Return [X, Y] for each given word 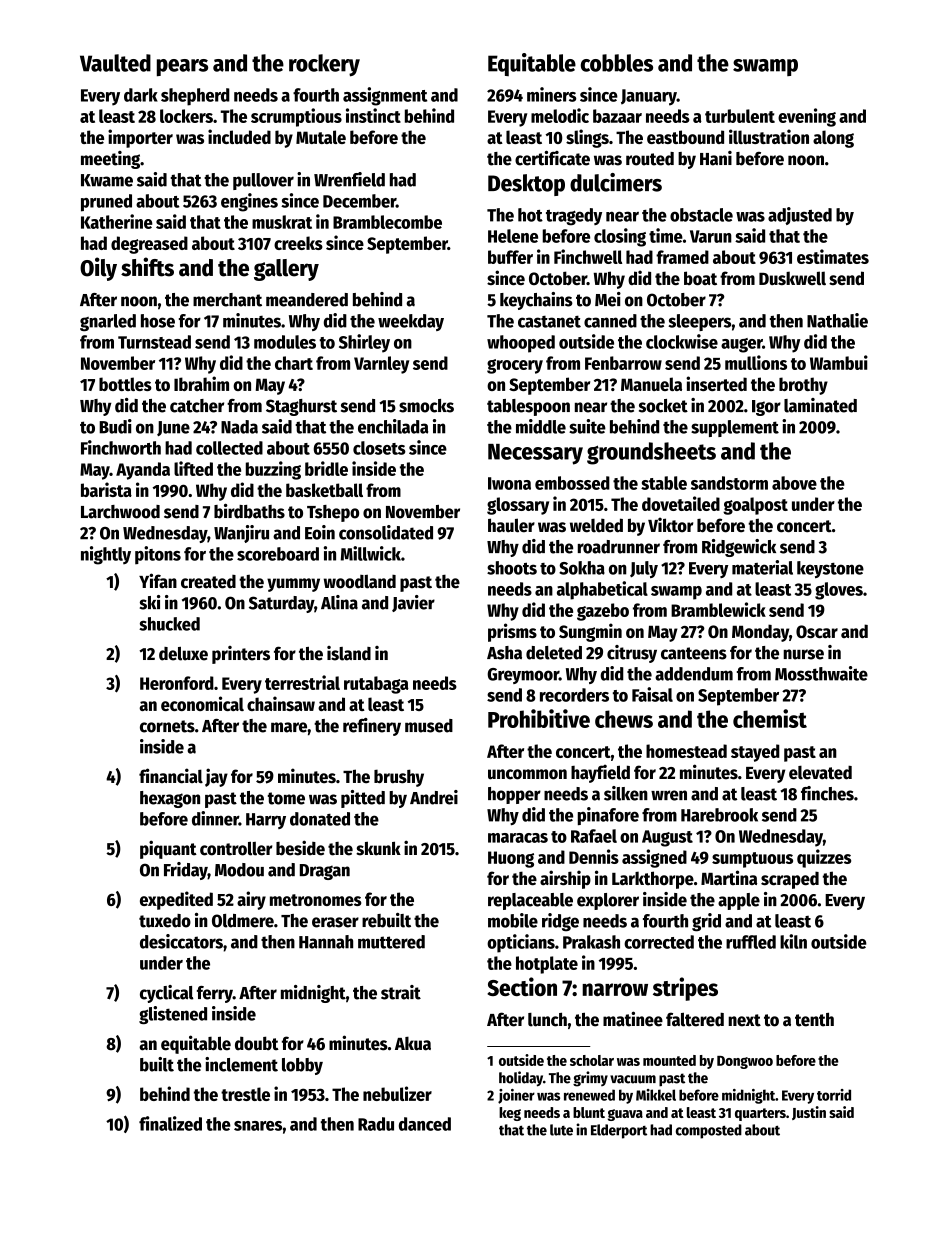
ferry [215, 994]
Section [522, 986]
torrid [834, 1095]
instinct [373, 115]
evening [807, 117]
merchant [227, 300]
